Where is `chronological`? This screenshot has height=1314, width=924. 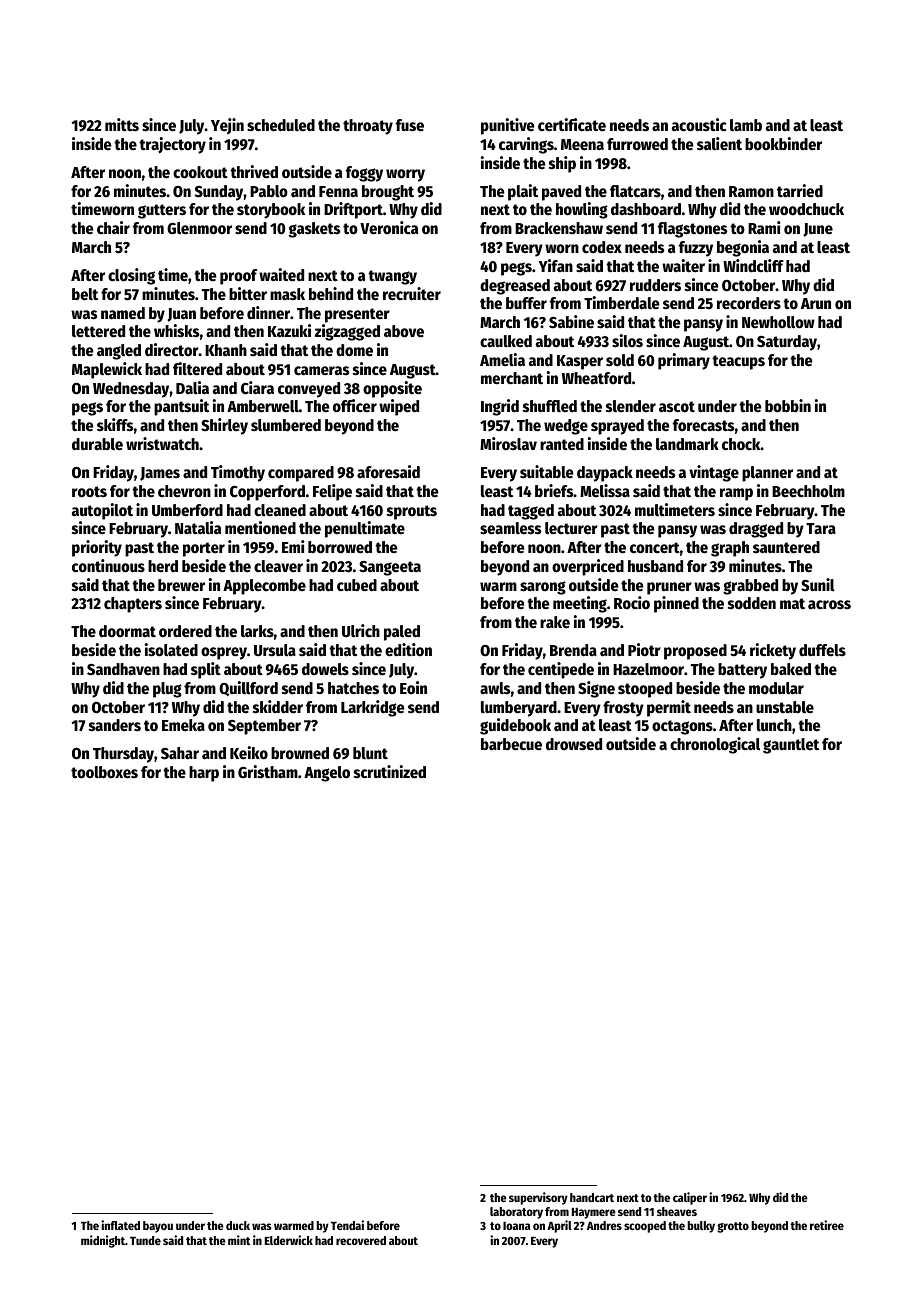
chronological is located at coordinates (715, 745).
